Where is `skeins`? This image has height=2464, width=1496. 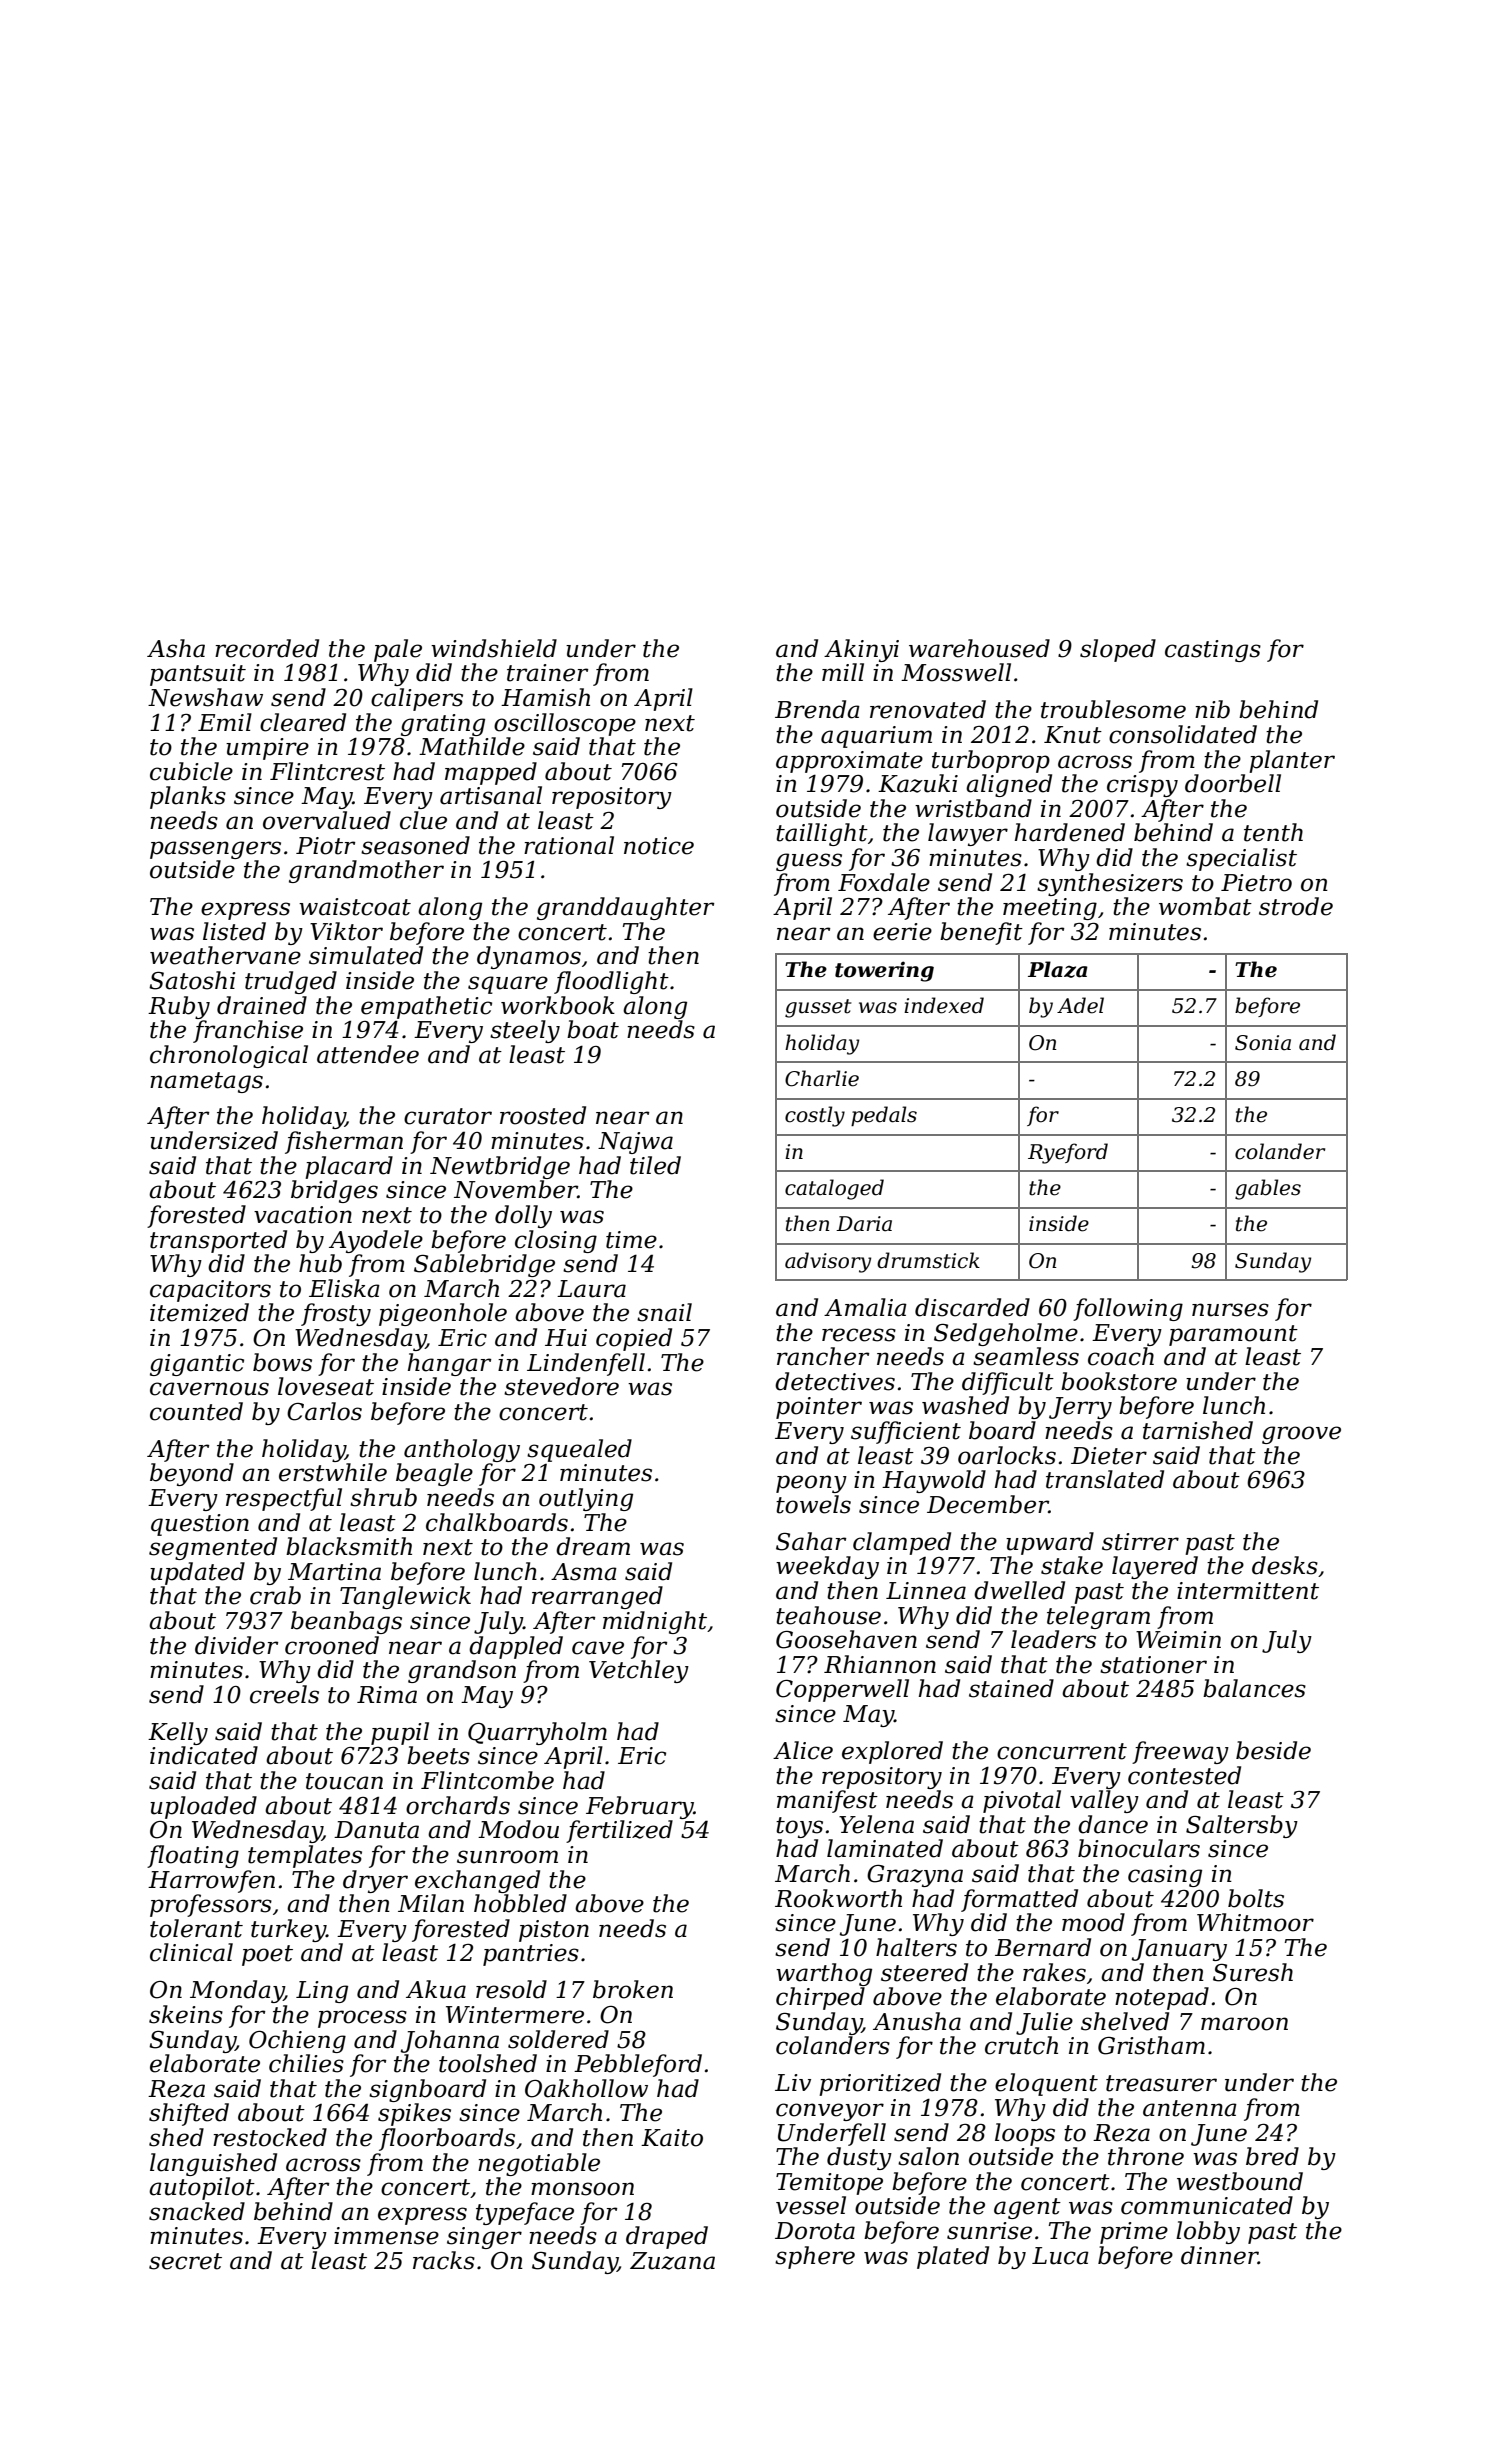 skeins is located at coordinates (186, 2014).
